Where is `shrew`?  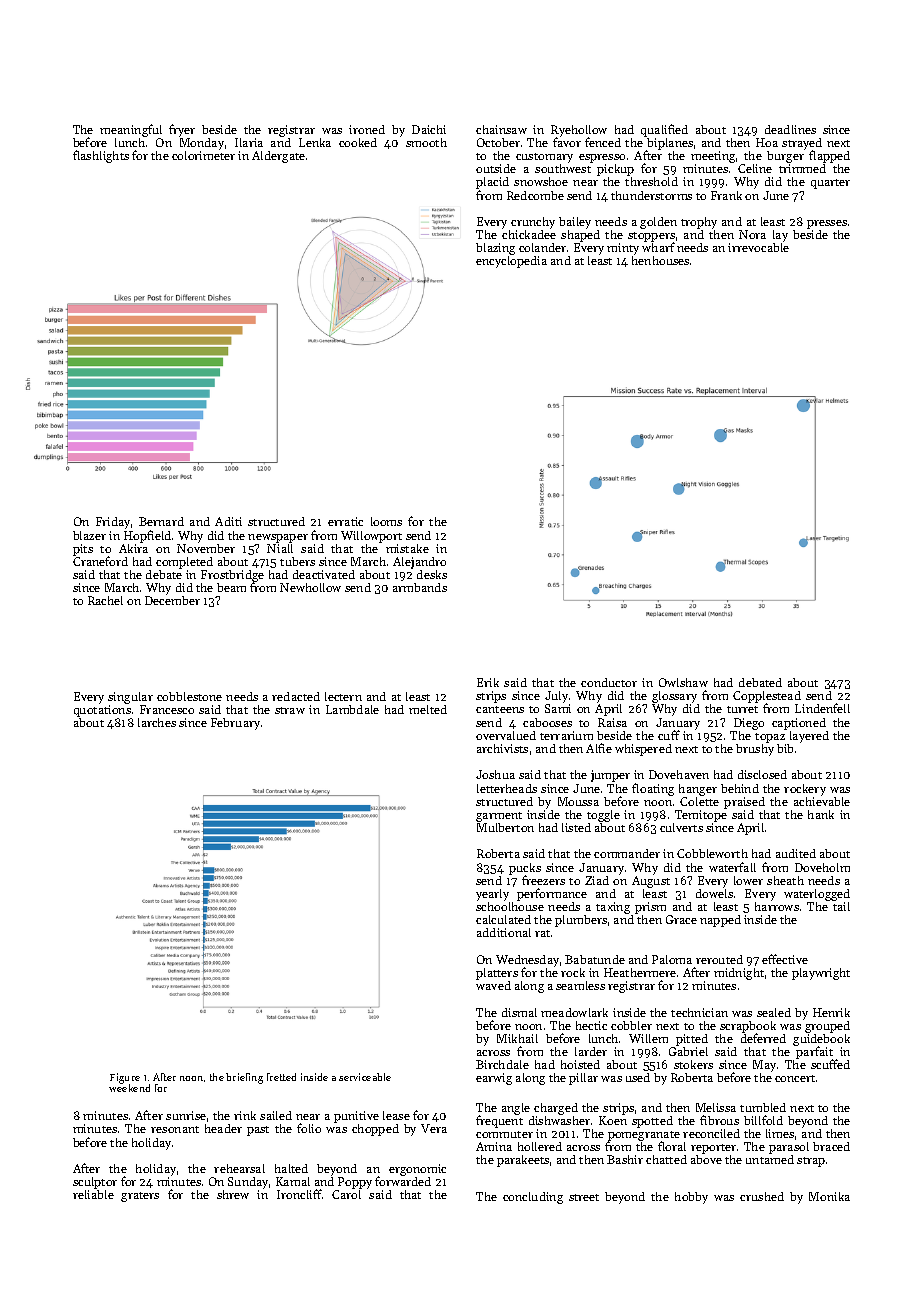
shrew is located at coordinates (233, 1194).
